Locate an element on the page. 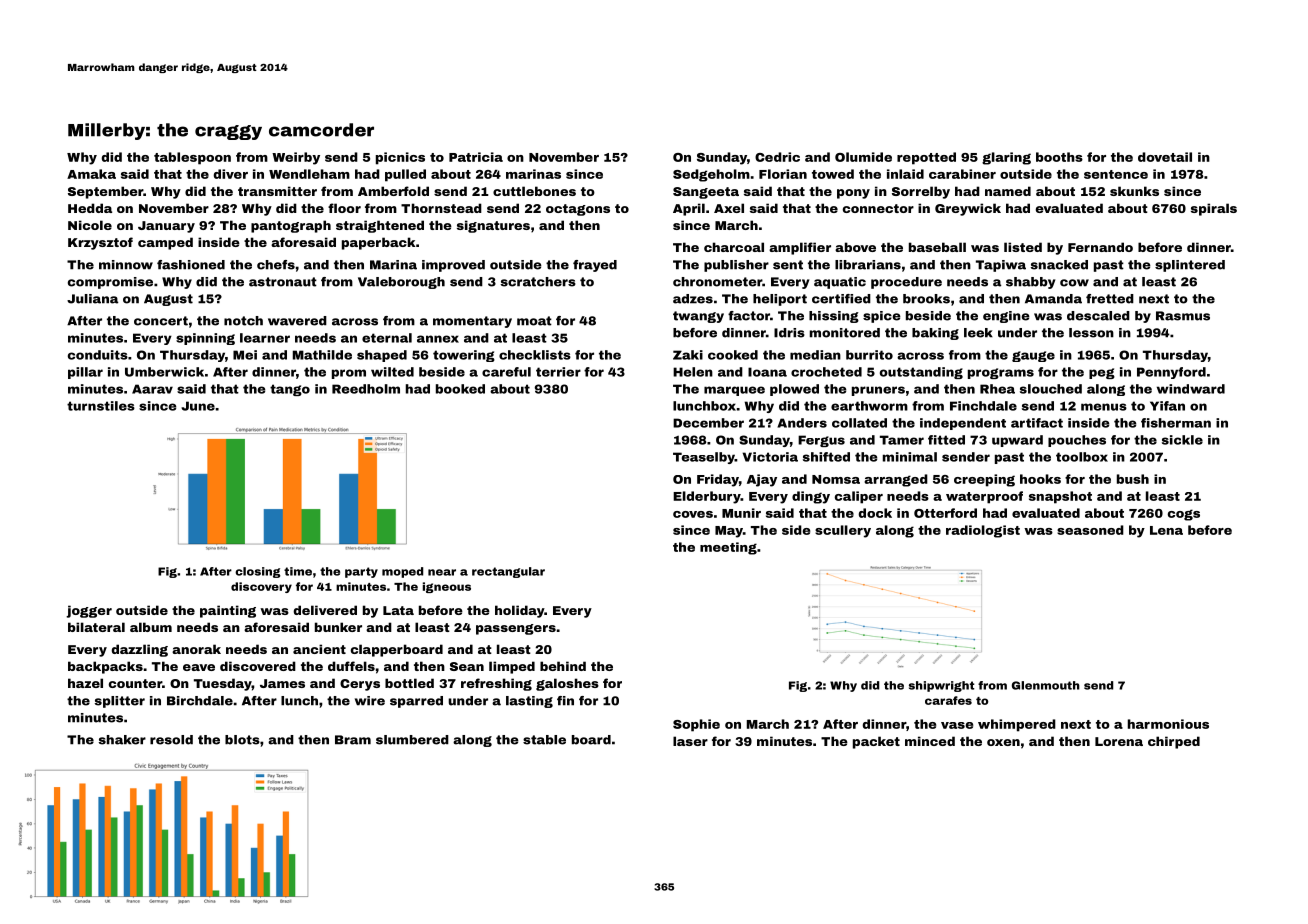 This page has height=924, width=1308. Rhea is located at coordinates (997, 389).
